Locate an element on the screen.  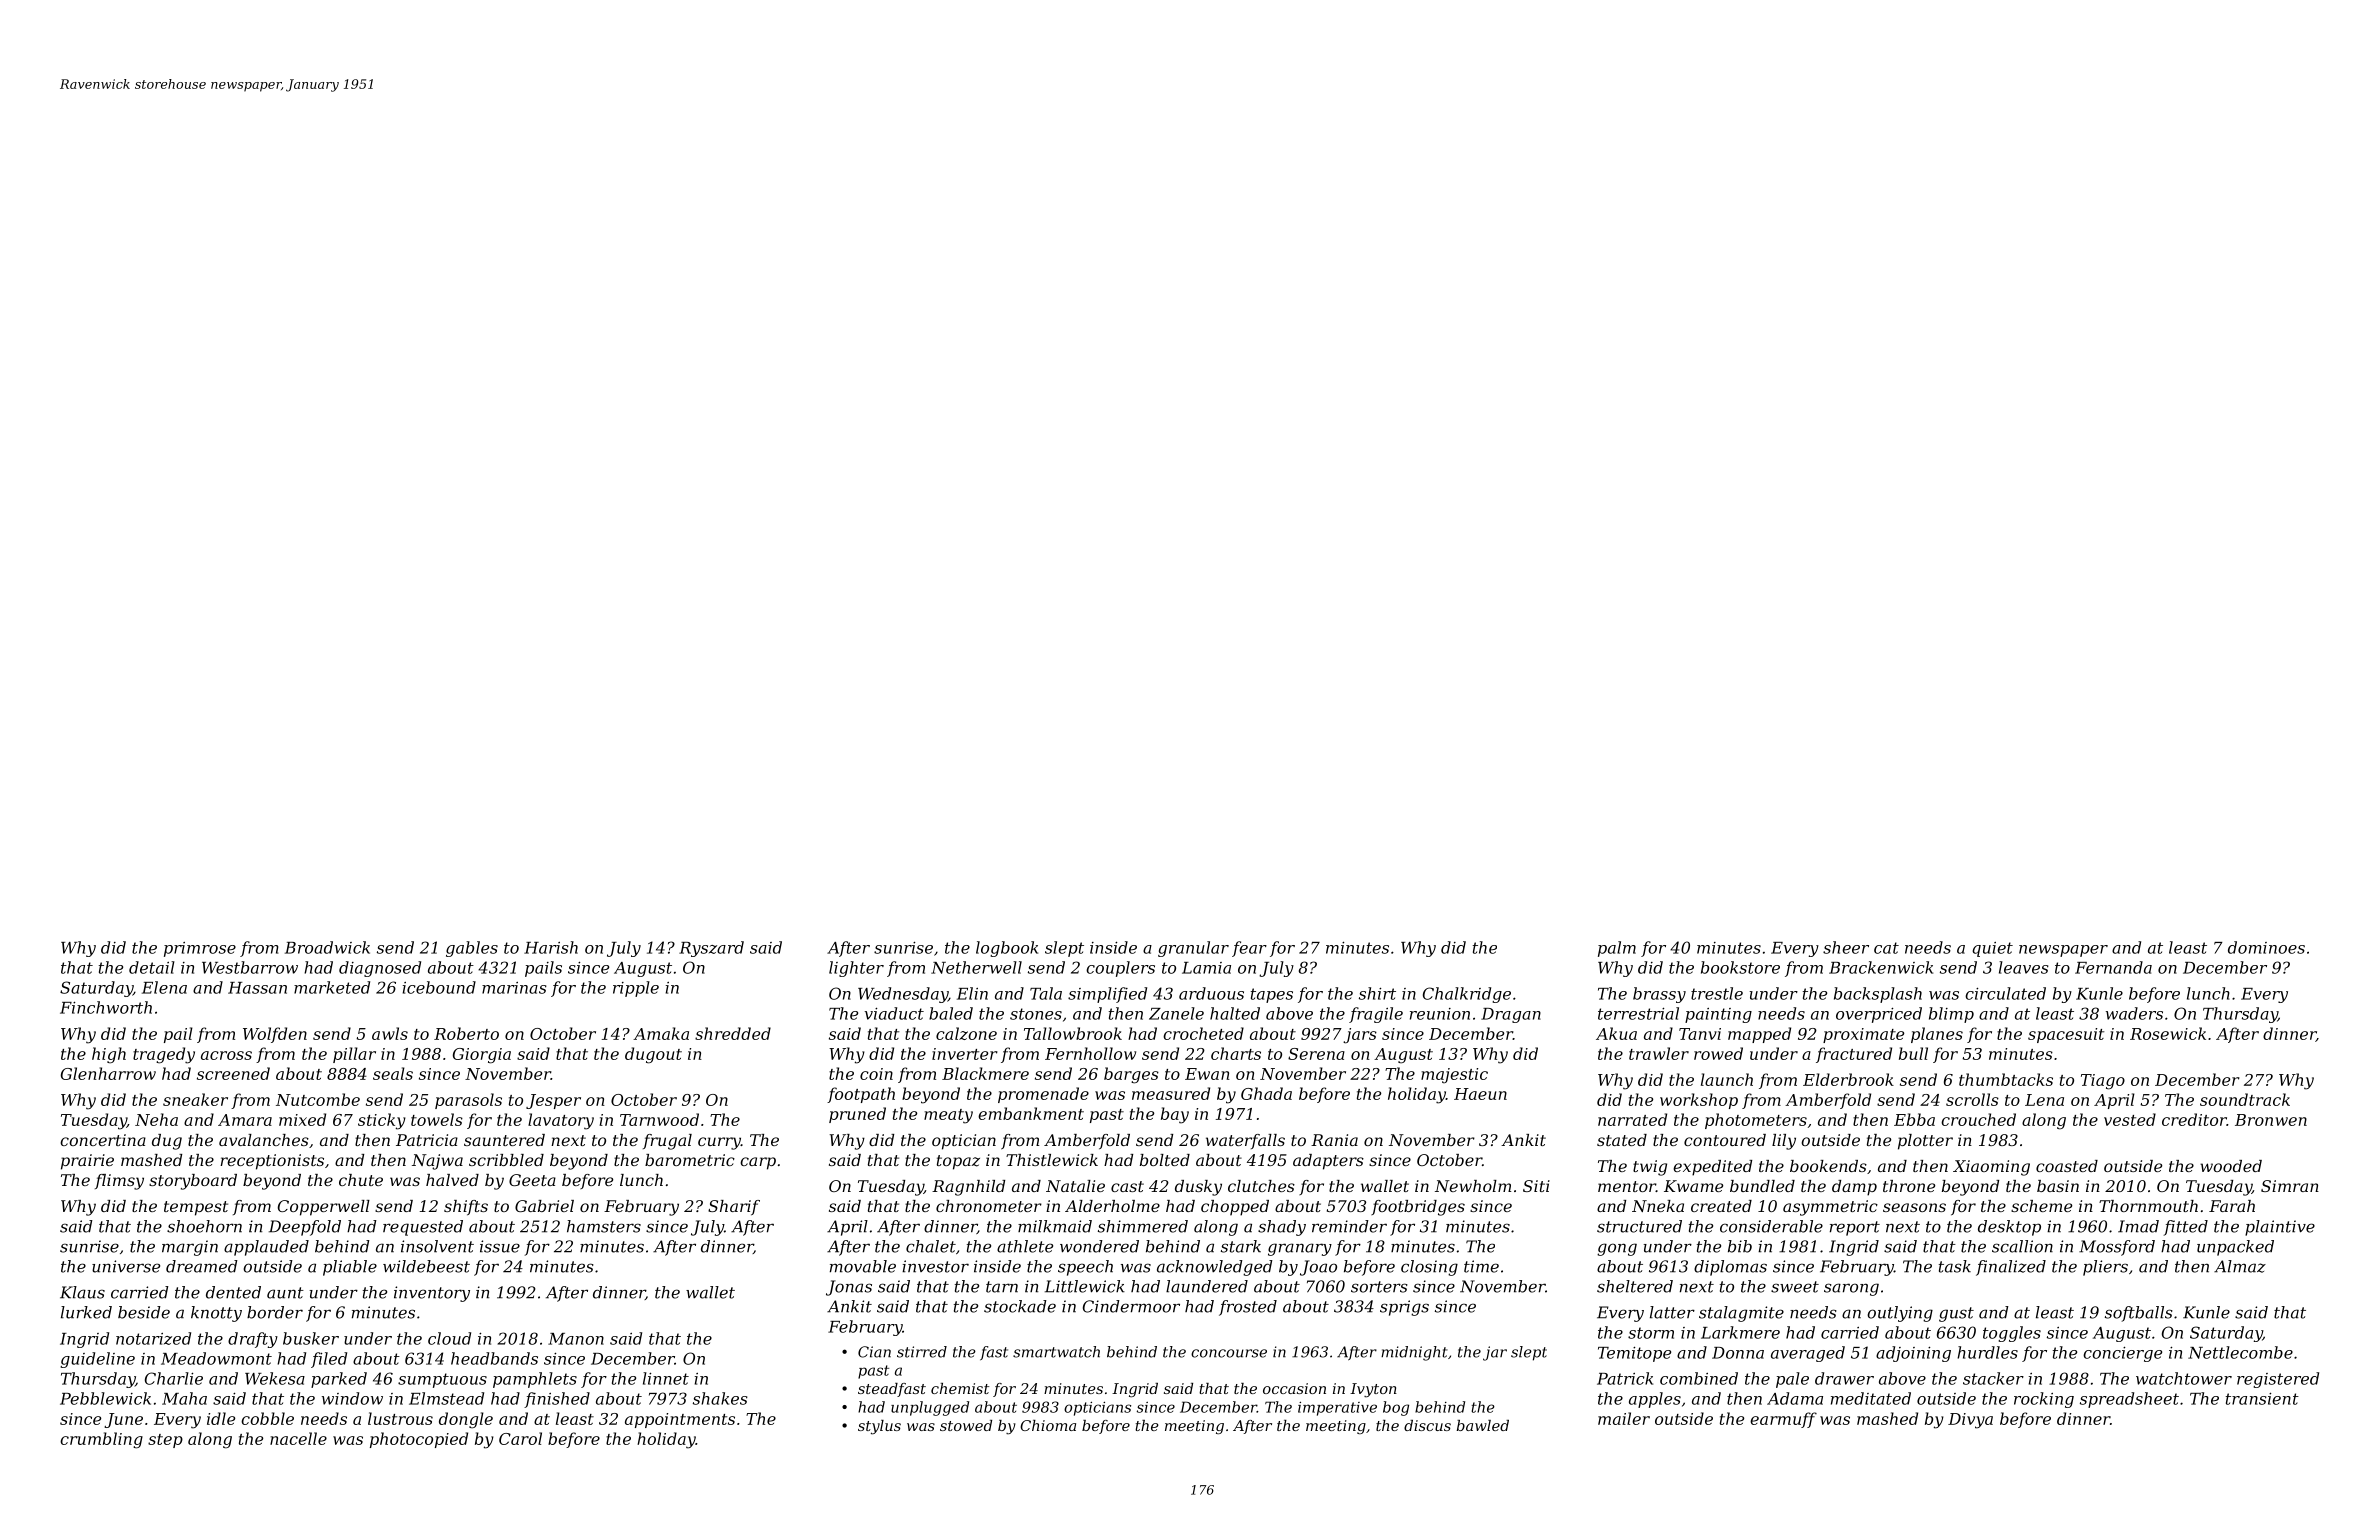
waders is located at coordinates (2134, 1013).
